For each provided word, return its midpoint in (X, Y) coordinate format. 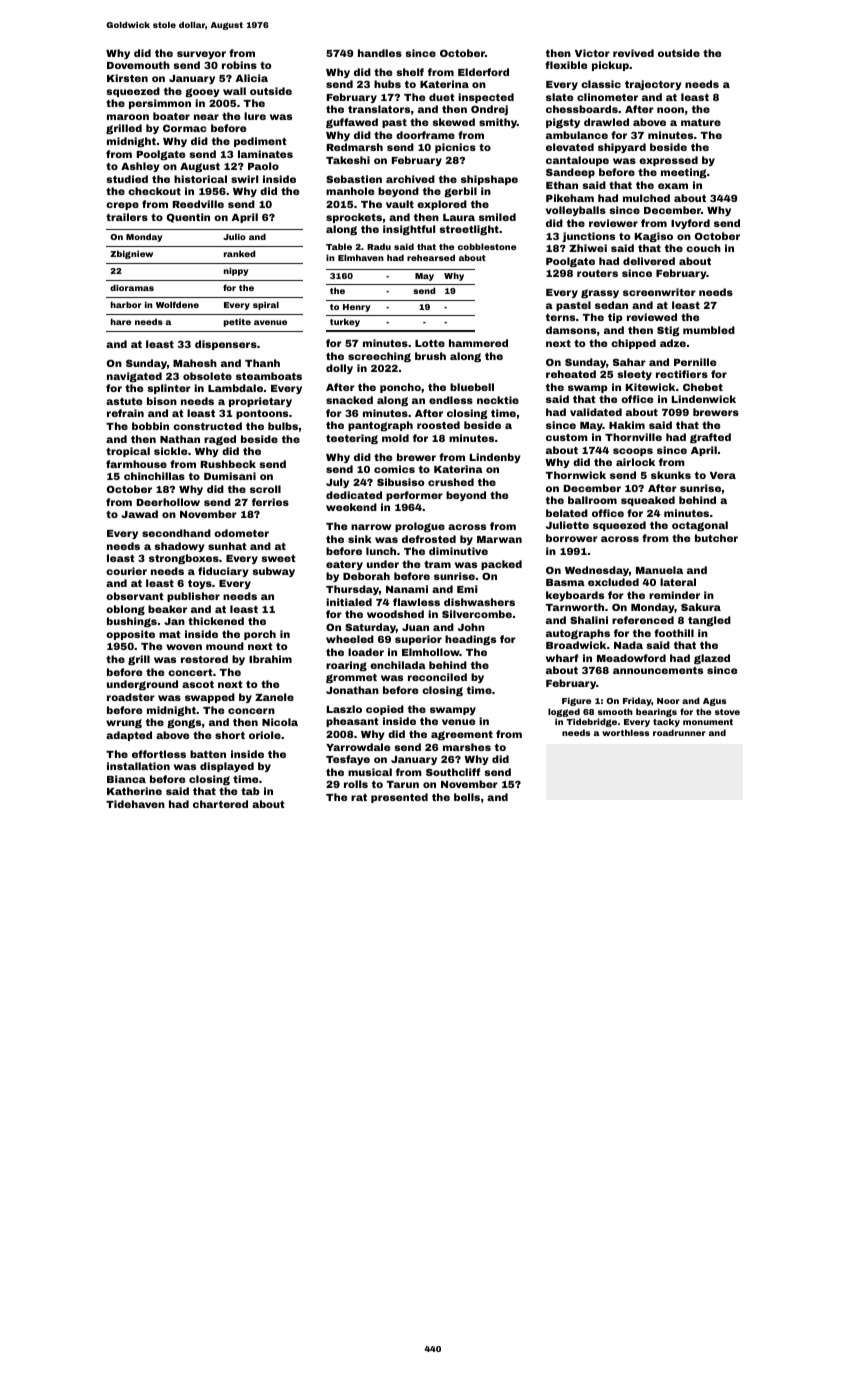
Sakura (701, 607)
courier (126, 571)
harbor (126, 304)
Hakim (627, 425)
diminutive (458, 551)
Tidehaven (135, 804)
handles (380, 53)
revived (633, 53)
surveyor (201, 55)
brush (430, 356)
